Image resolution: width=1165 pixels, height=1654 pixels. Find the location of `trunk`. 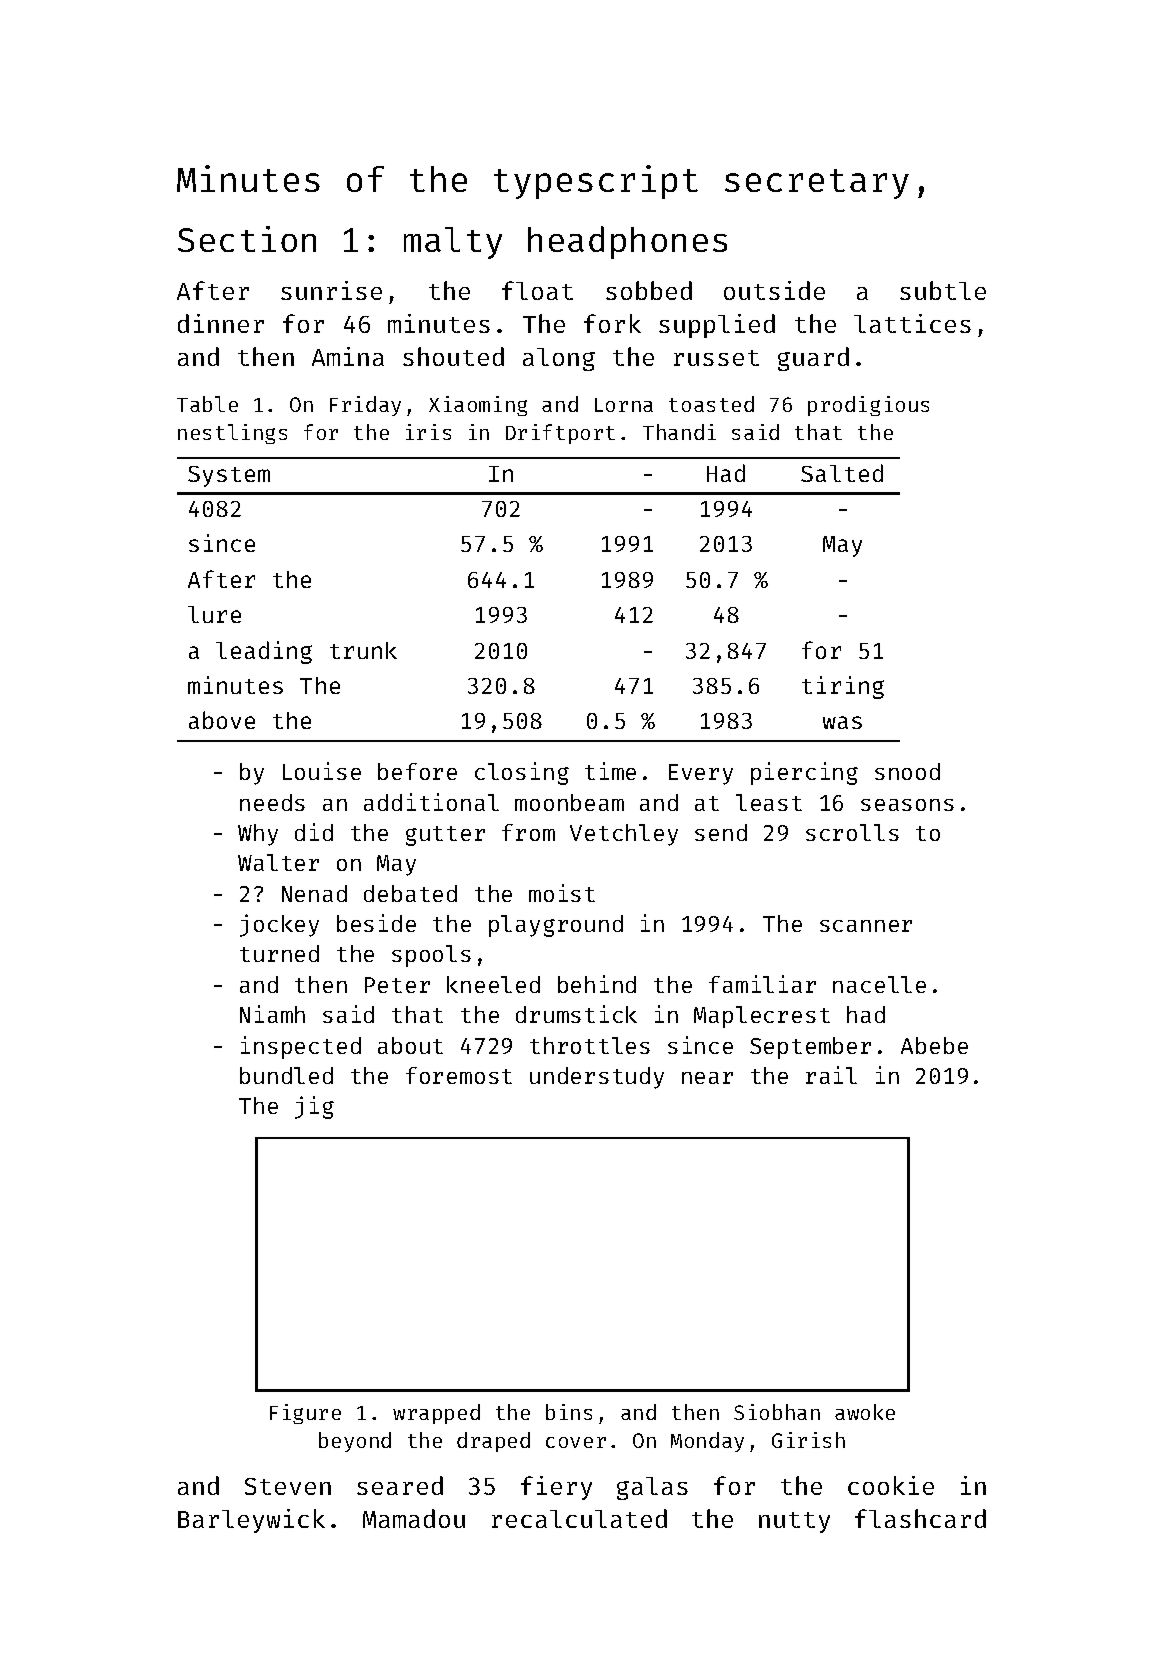

trunk is located at coordinates (363, 650).
